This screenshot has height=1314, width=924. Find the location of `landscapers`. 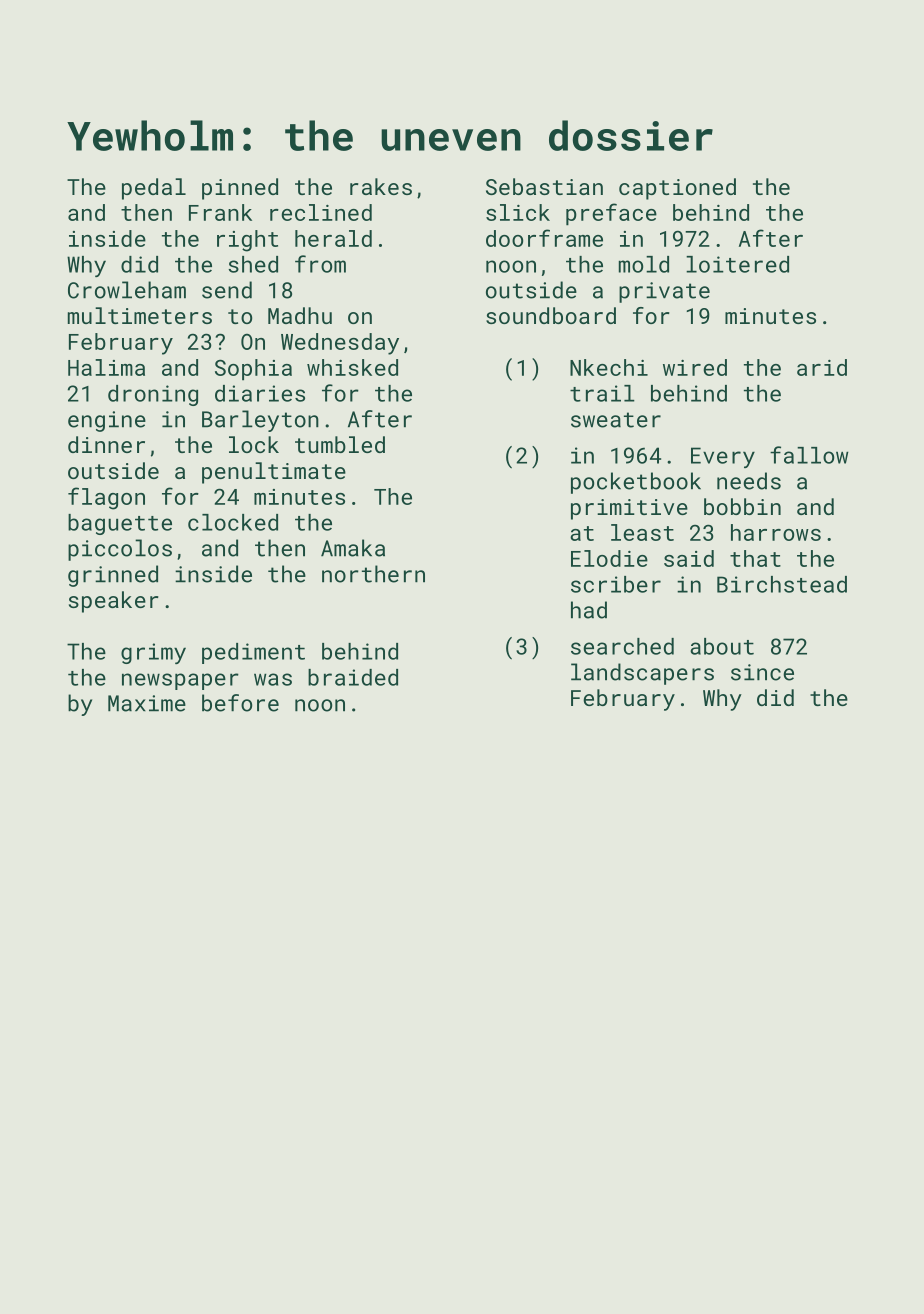

landscapers is located at coordinates (642, 674).
